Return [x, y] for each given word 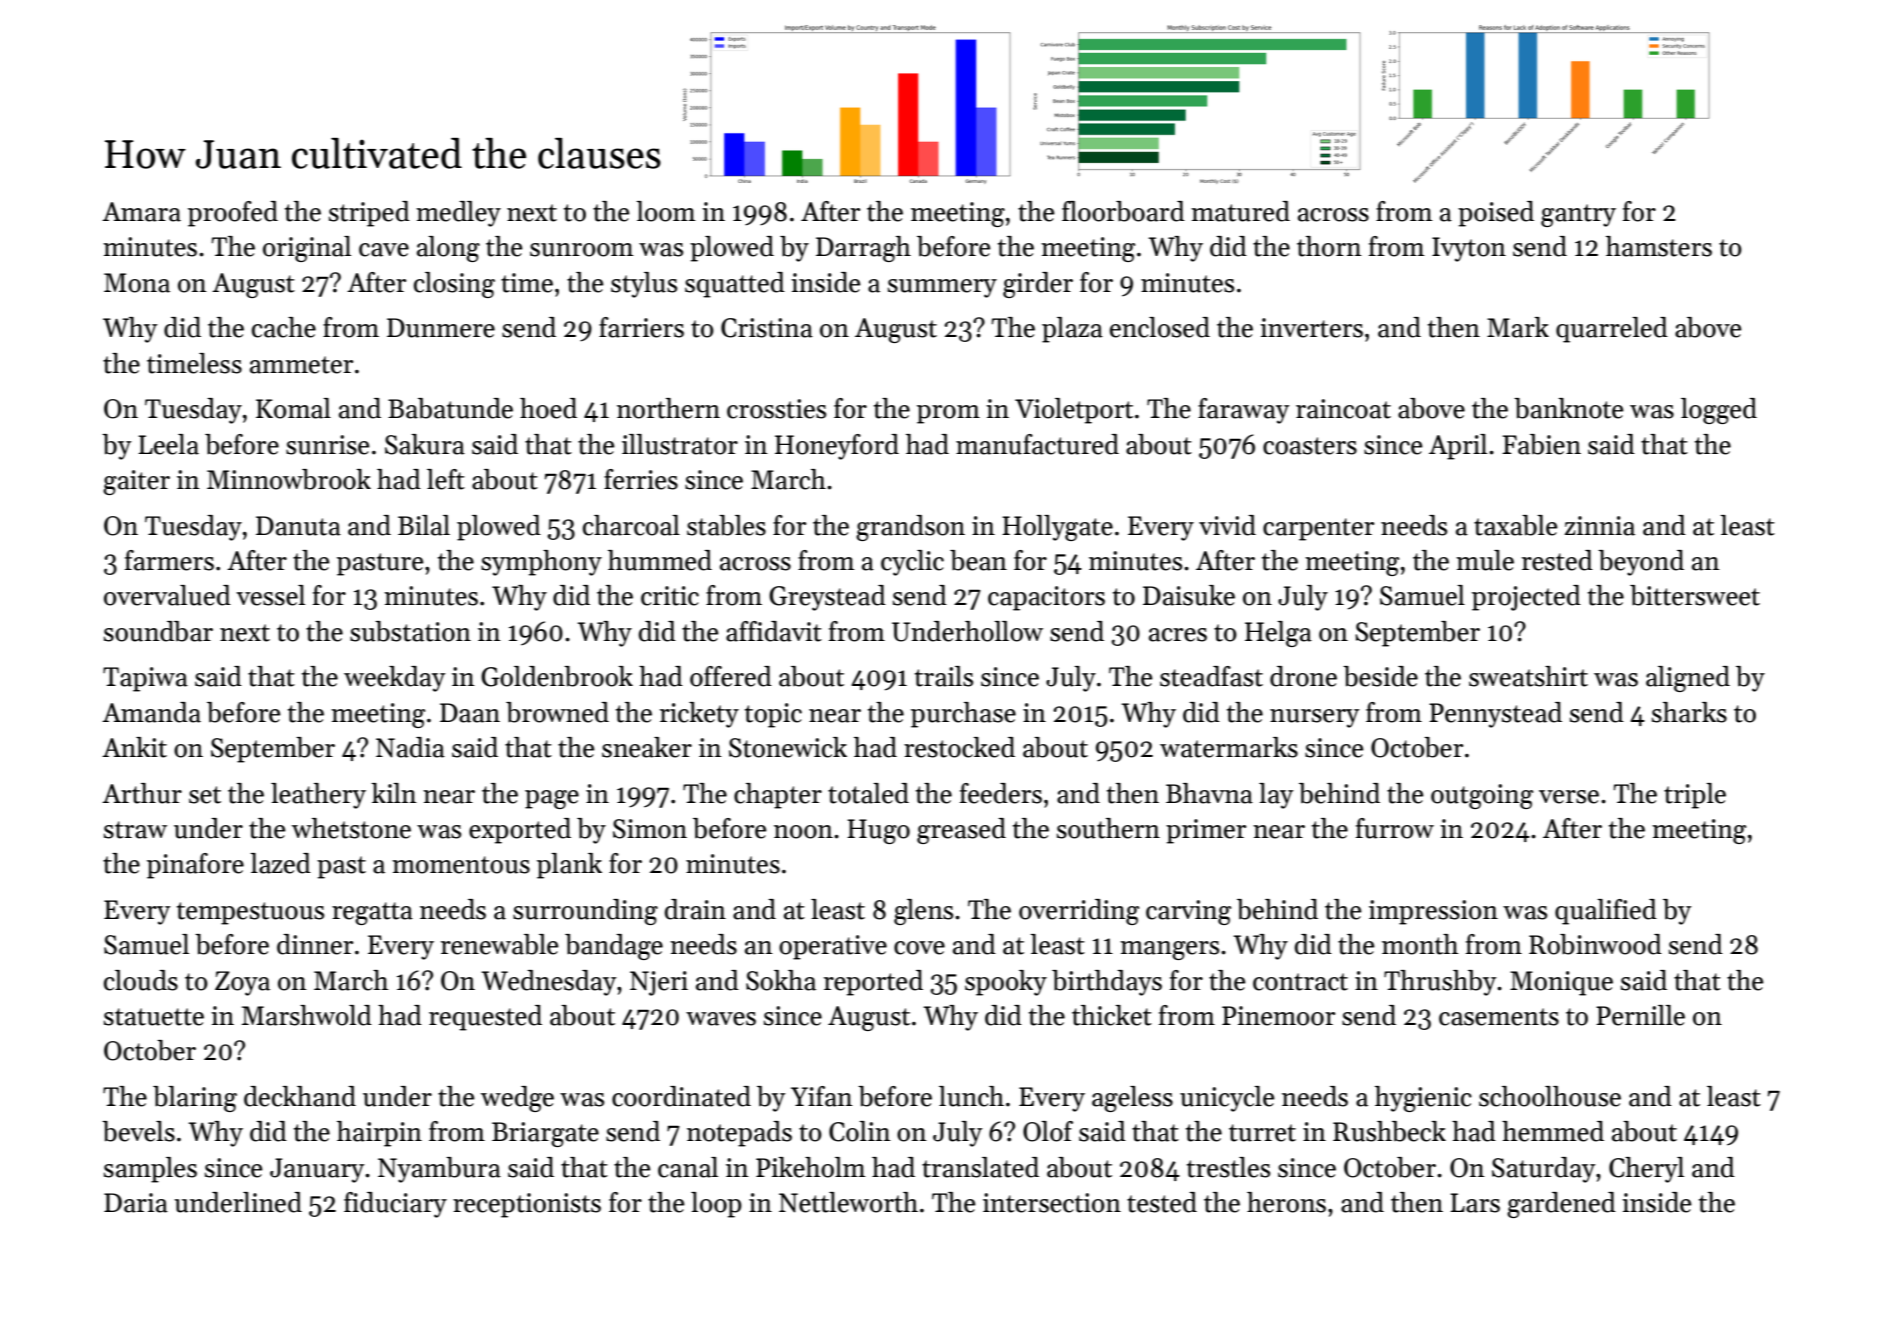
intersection [1052, 1203]
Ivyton [1469, 249]
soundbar [158, 631]
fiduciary [395, 1205]
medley [458, 214]
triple [1695, 796]
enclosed [1160, 327]
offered [731, 676]
